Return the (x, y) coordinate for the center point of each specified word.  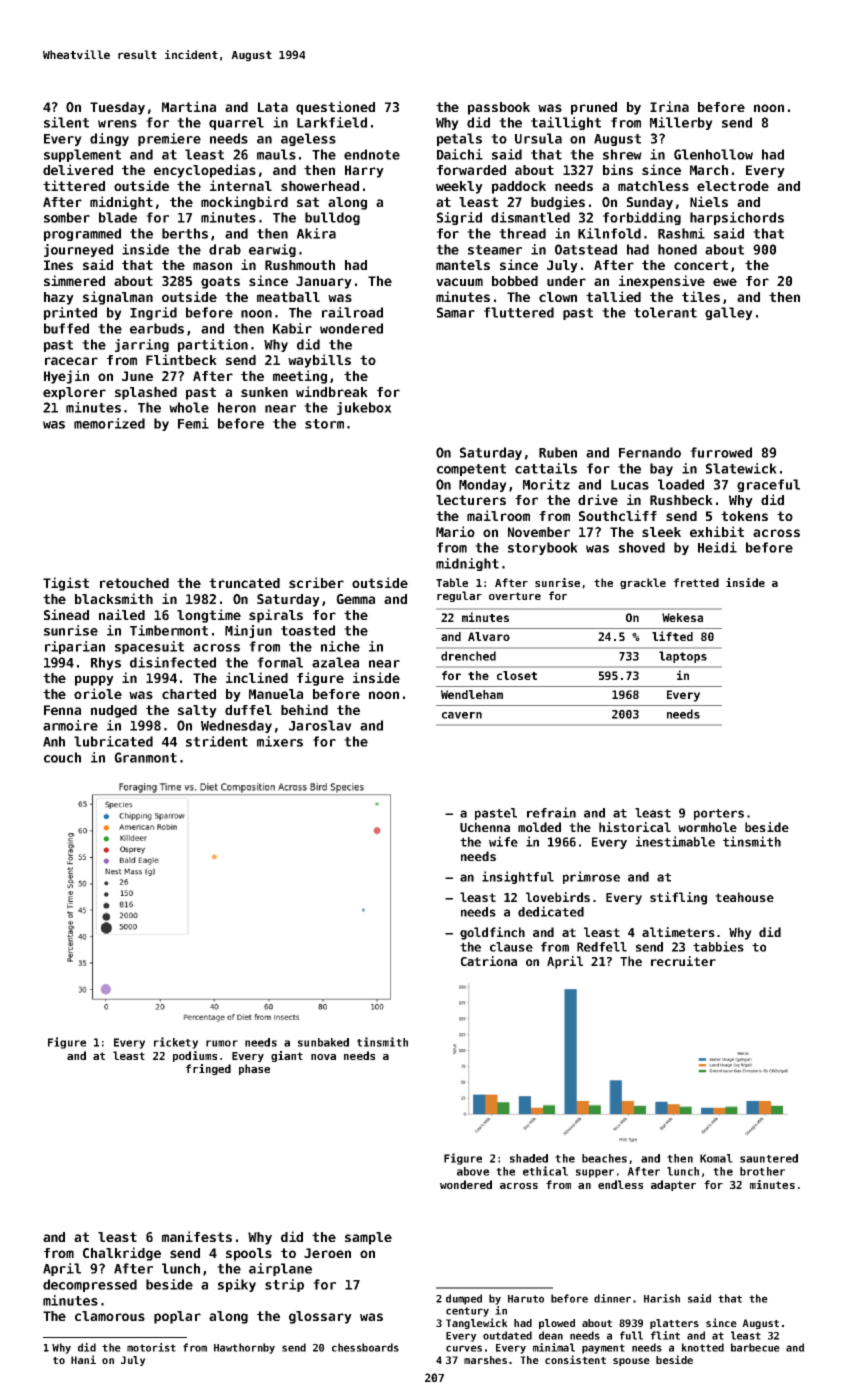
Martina (189, 106)
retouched (134, 583)
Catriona (489, 961)
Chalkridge (122, 1254)
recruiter (683, 961)
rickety (176, 1043)
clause (511, 947)
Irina (669, 106)
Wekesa (682, 617)
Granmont (145, 757)
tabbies (718, 946)
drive (598, 499)
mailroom (498, 515)
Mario (455, 531)
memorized (109, 423)
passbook (499, 108)
